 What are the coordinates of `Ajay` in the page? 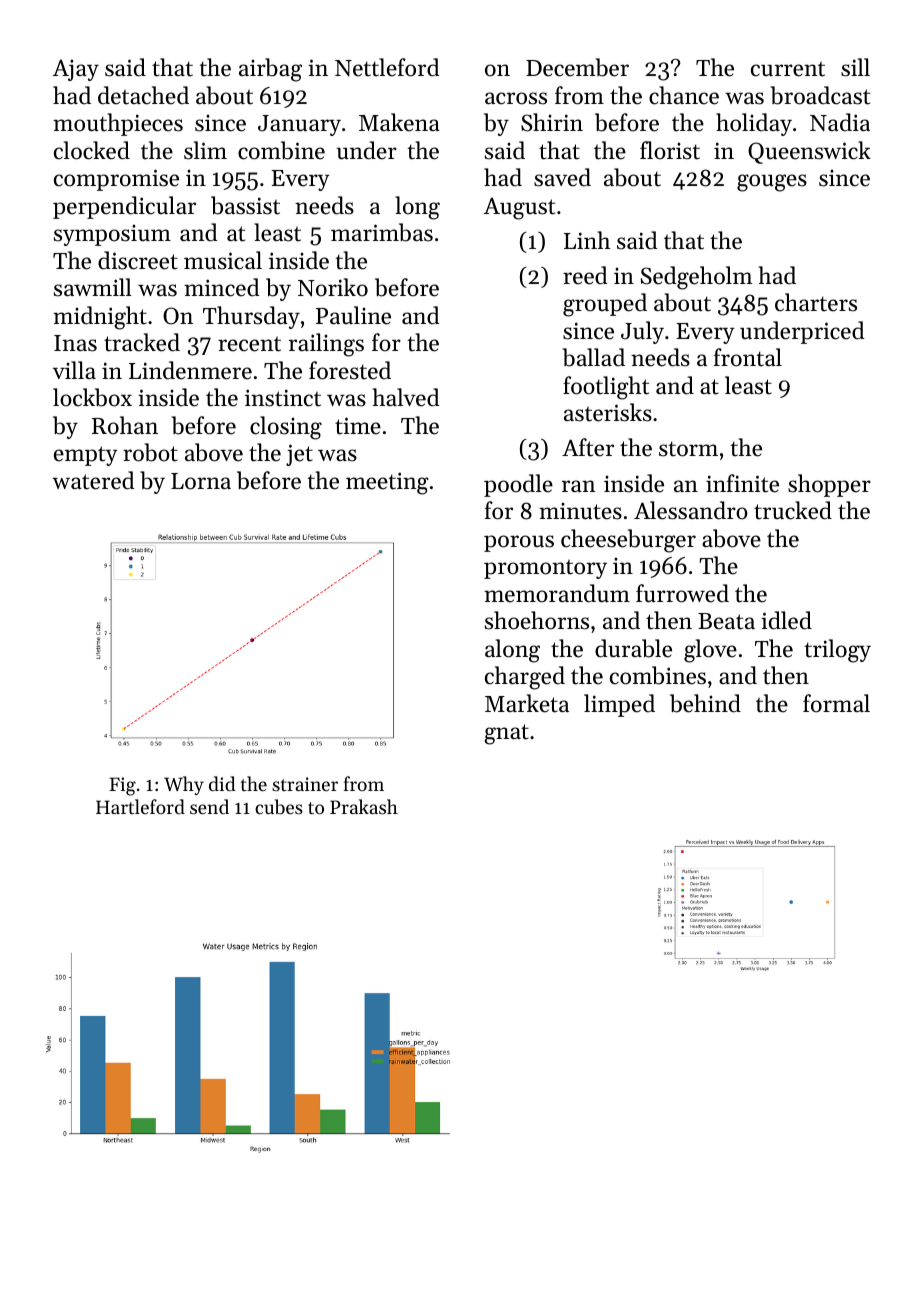 It's located at (76, 70).
